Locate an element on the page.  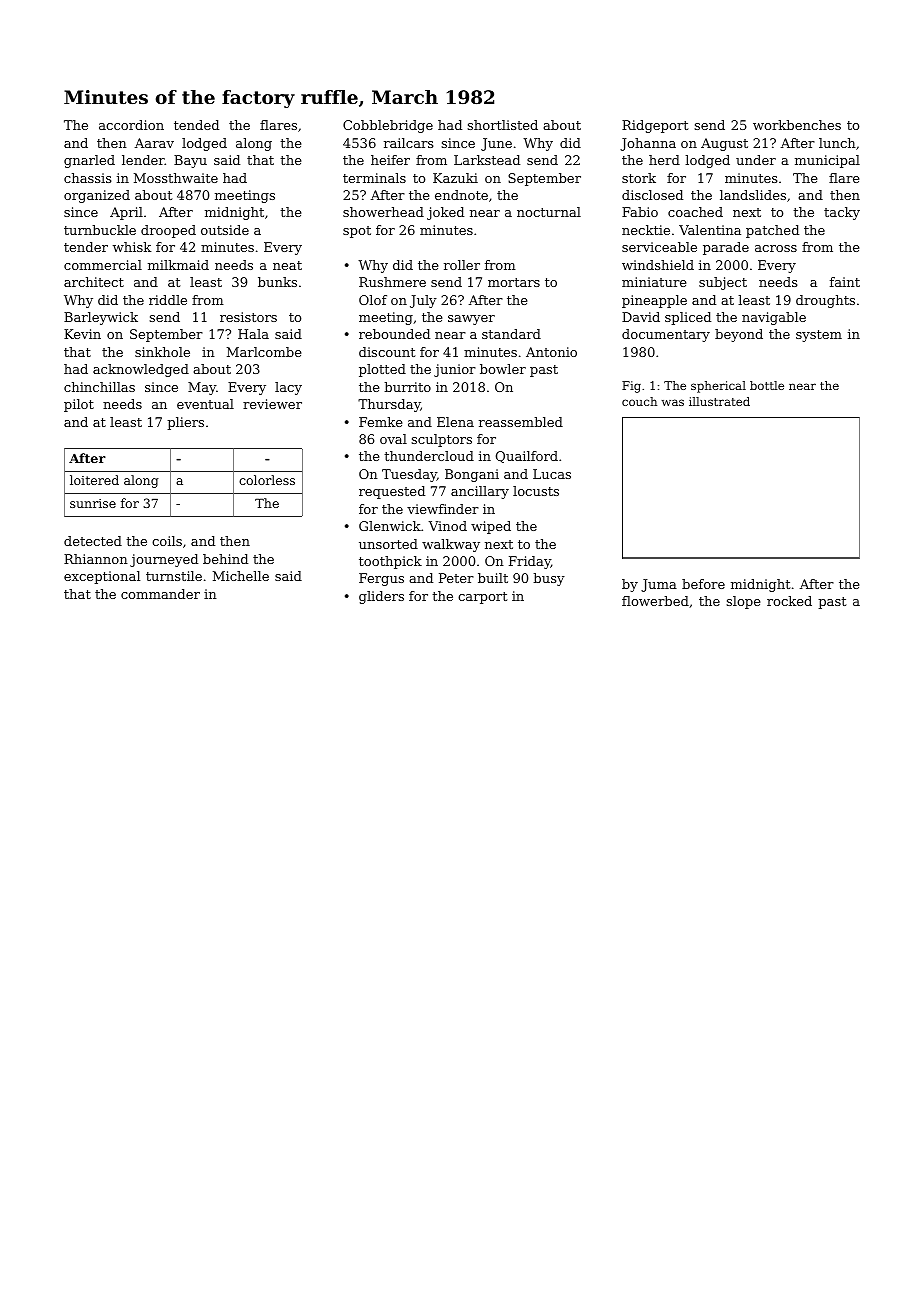
standard is located at coordinates (511, 334).
